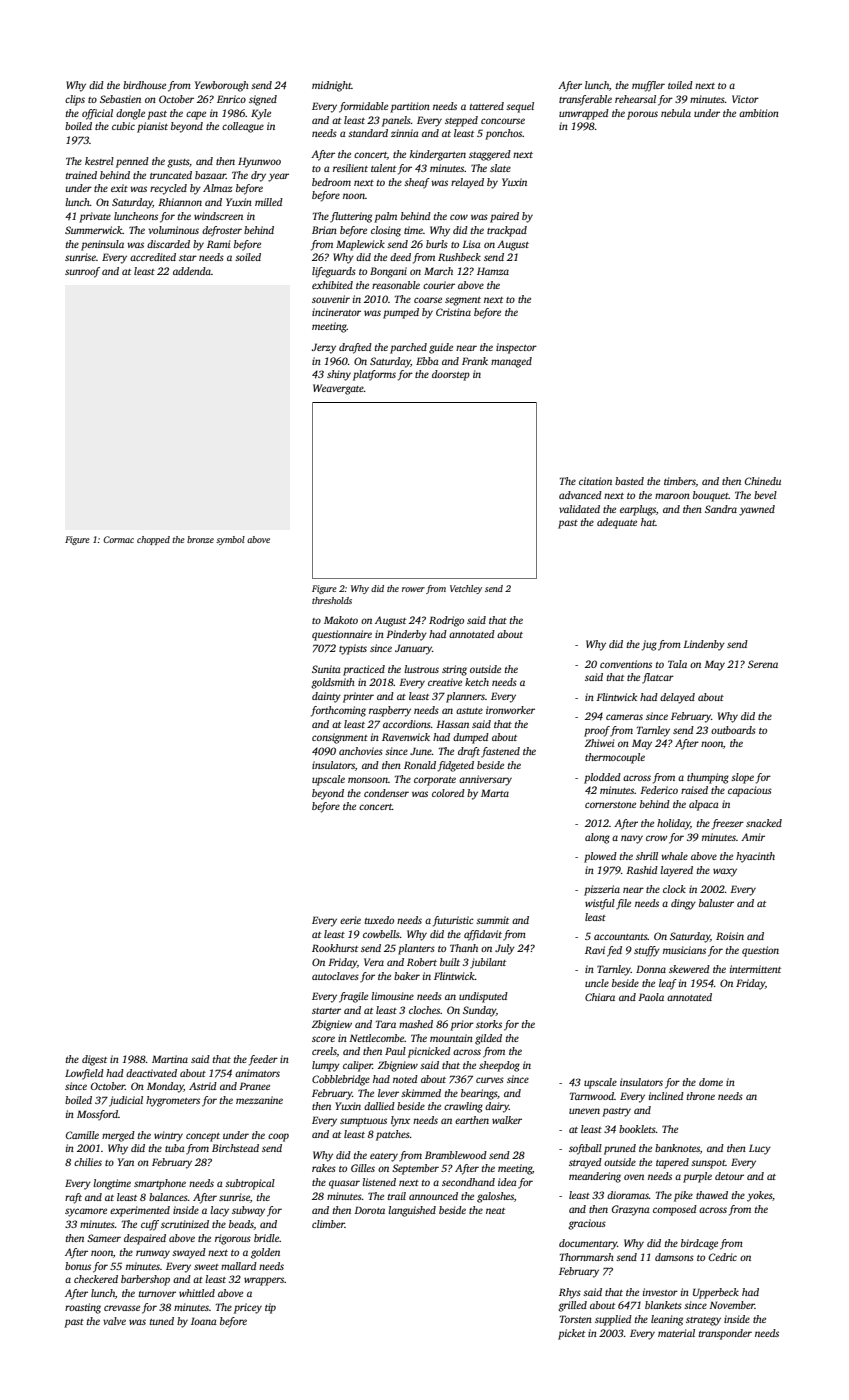  What do you see at coordinates (757, 510) in the screenshot?
I see `yawned` at bounding box center [757, 510].
